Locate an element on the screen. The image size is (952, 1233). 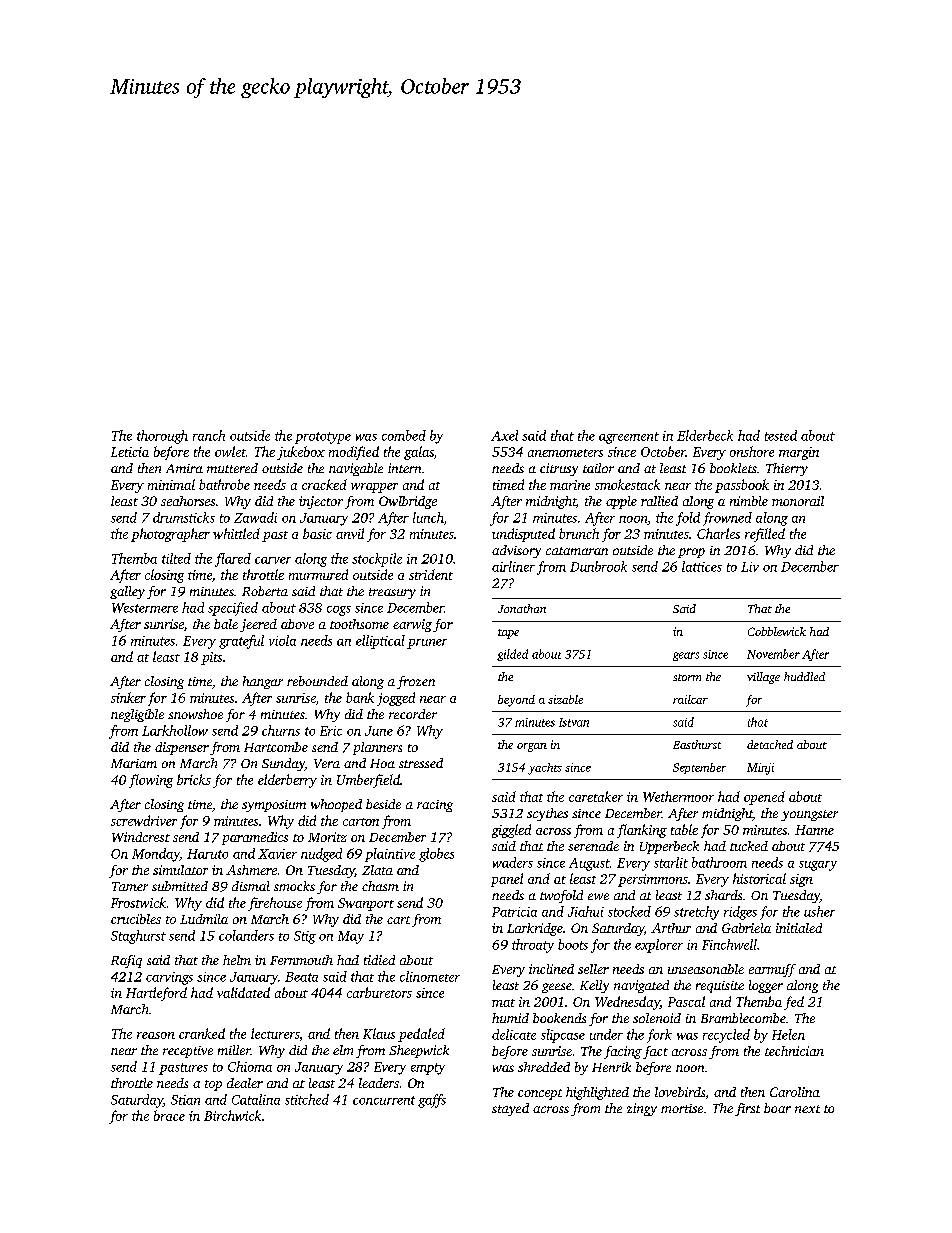
negligible is located at coordinates (137, 715).
